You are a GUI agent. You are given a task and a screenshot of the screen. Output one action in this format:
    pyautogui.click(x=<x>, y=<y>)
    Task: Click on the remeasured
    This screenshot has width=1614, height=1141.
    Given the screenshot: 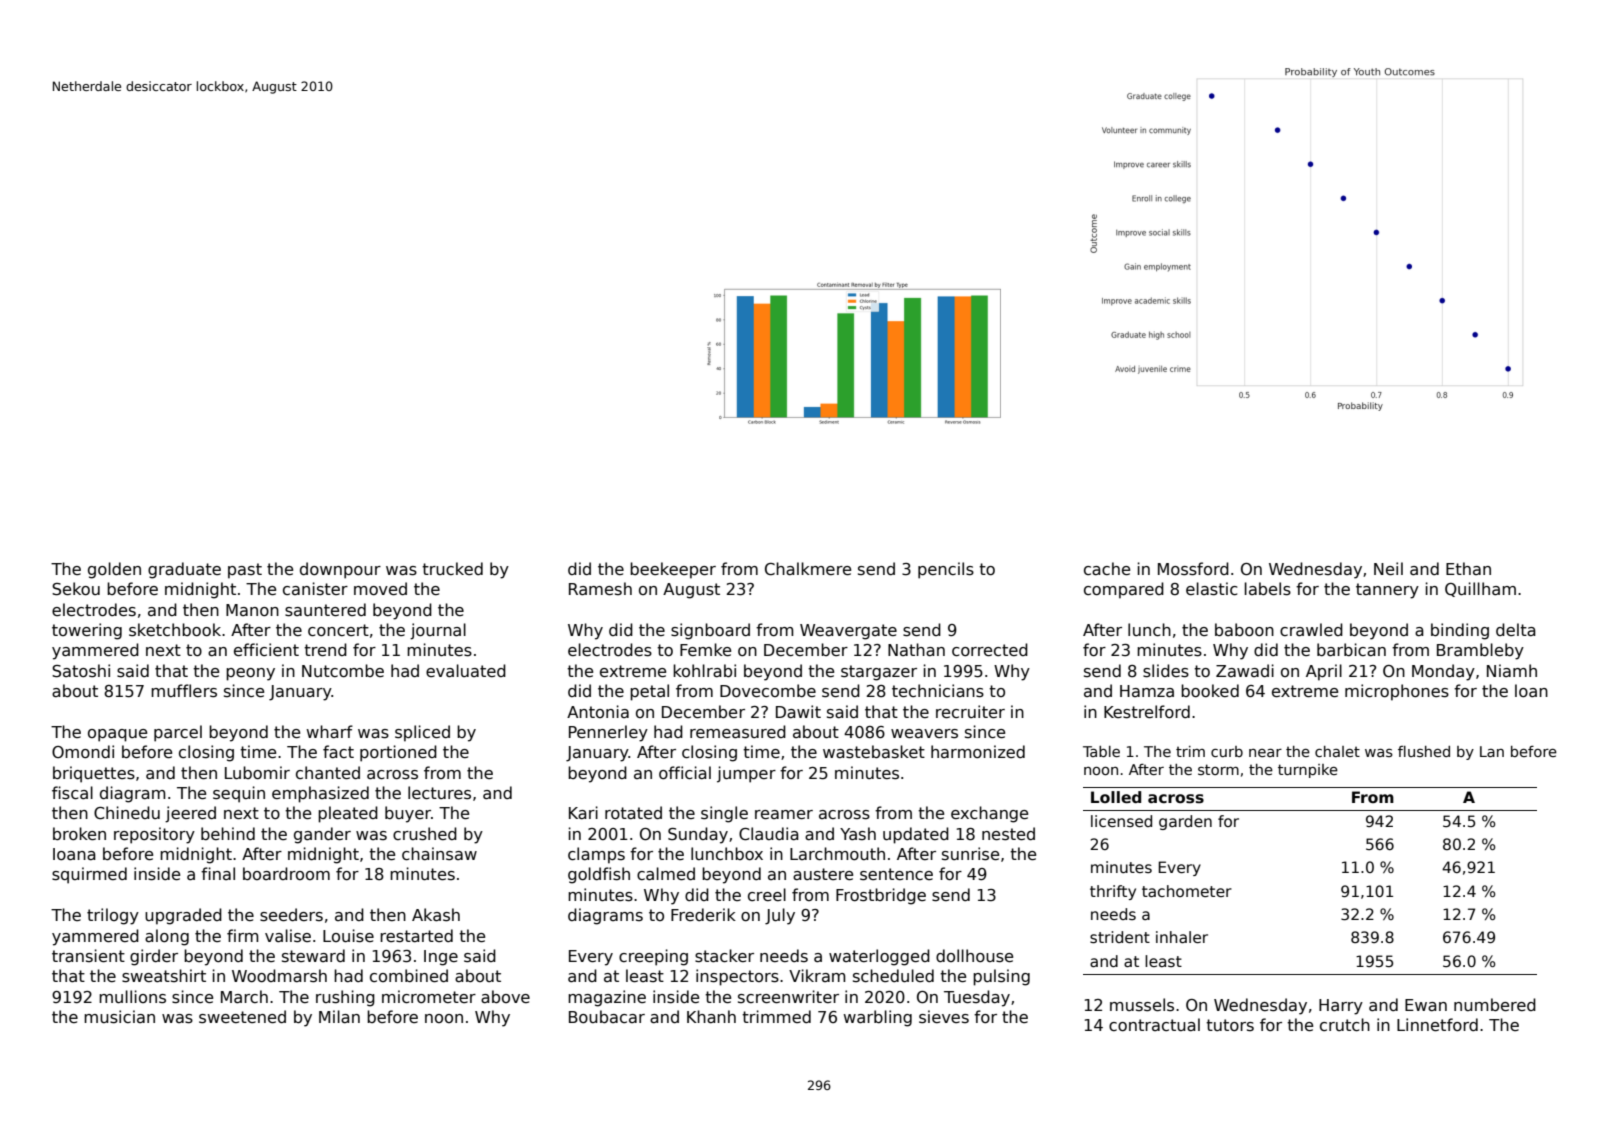 What is the action you would take?
    pyautogui.click(x=738, y=732)
